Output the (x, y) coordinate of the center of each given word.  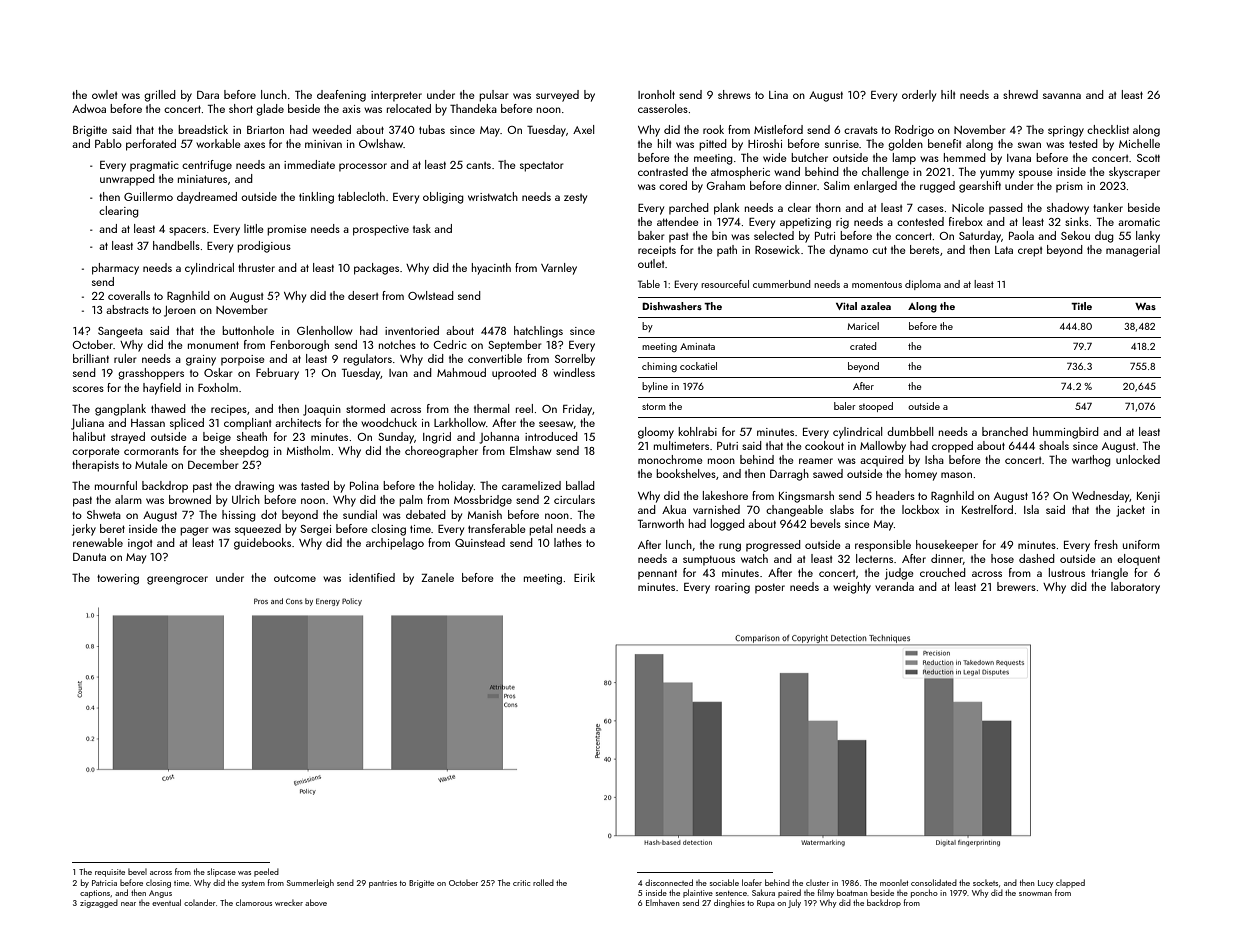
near (128, 904)
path (727, 251)
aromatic (1139, 222)
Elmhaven (662, 902)
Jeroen (180, 311)
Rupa (766, 904)
